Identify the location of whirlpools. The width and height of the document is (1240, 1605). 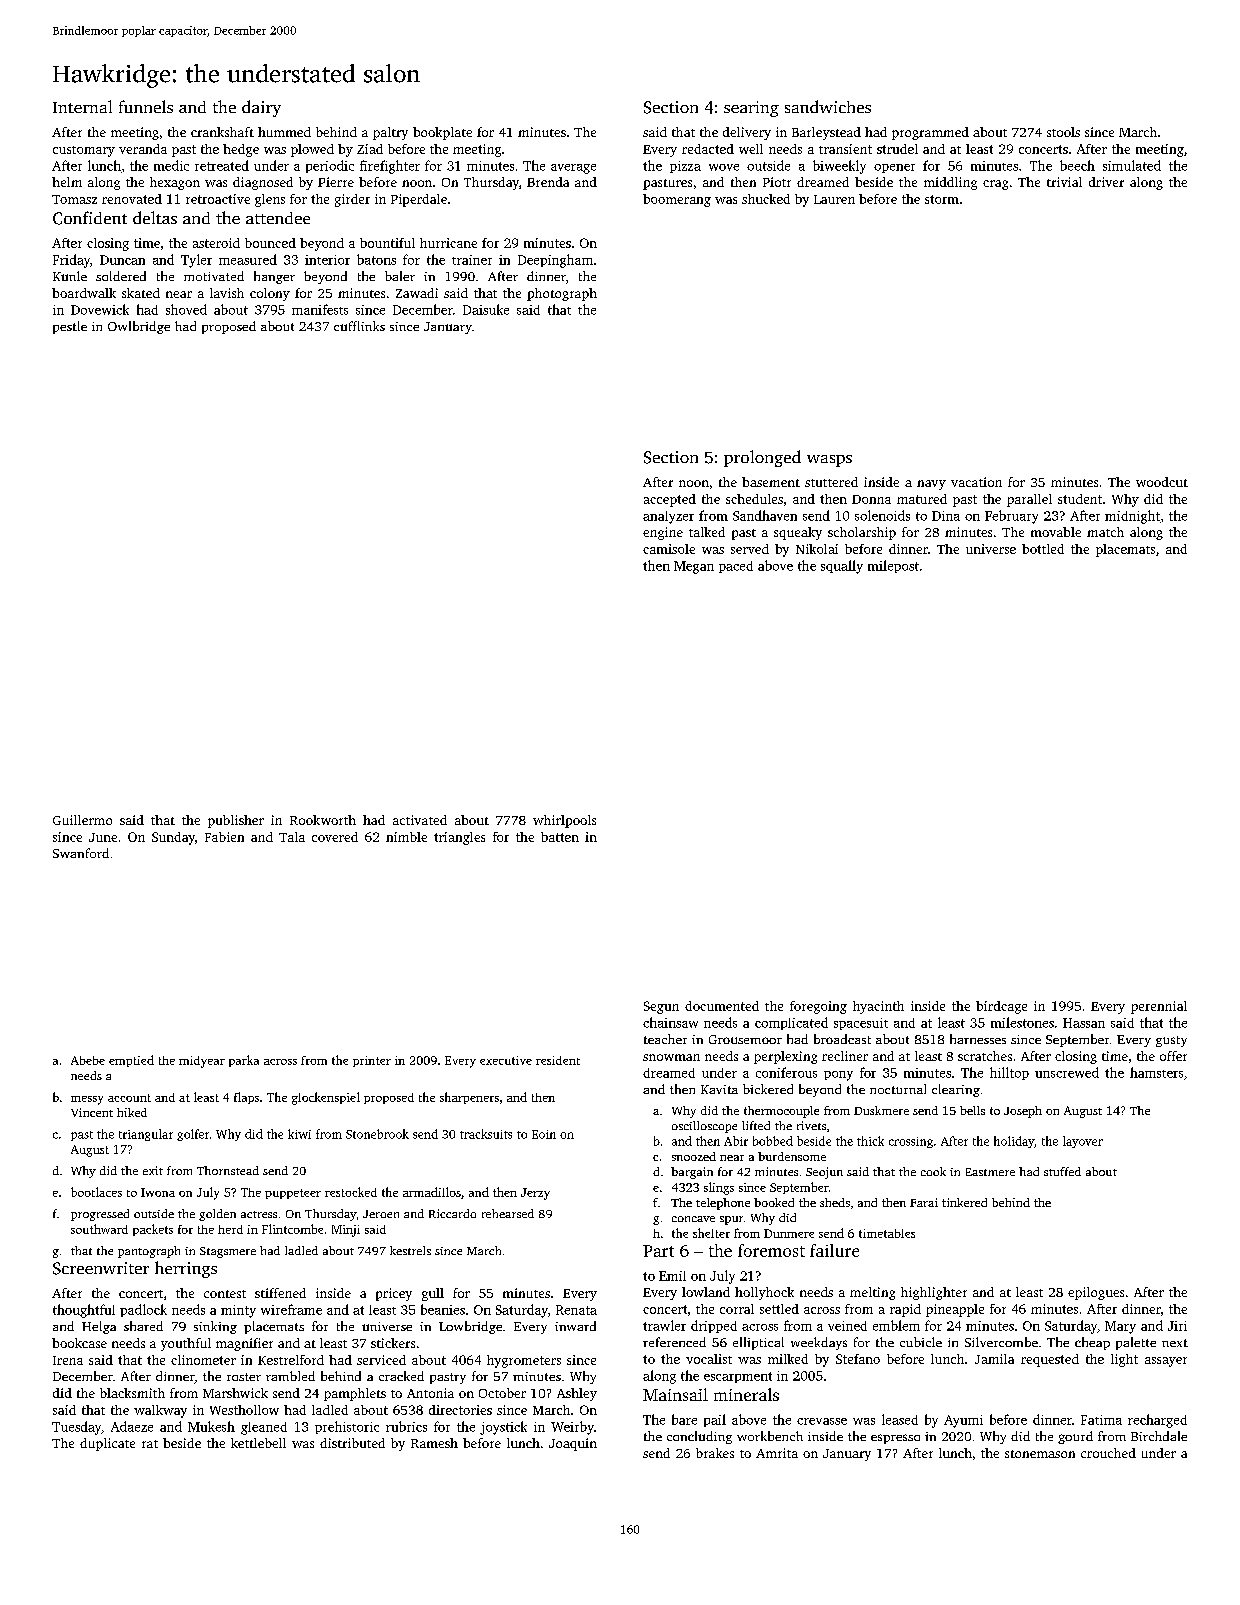
(564, 821).
